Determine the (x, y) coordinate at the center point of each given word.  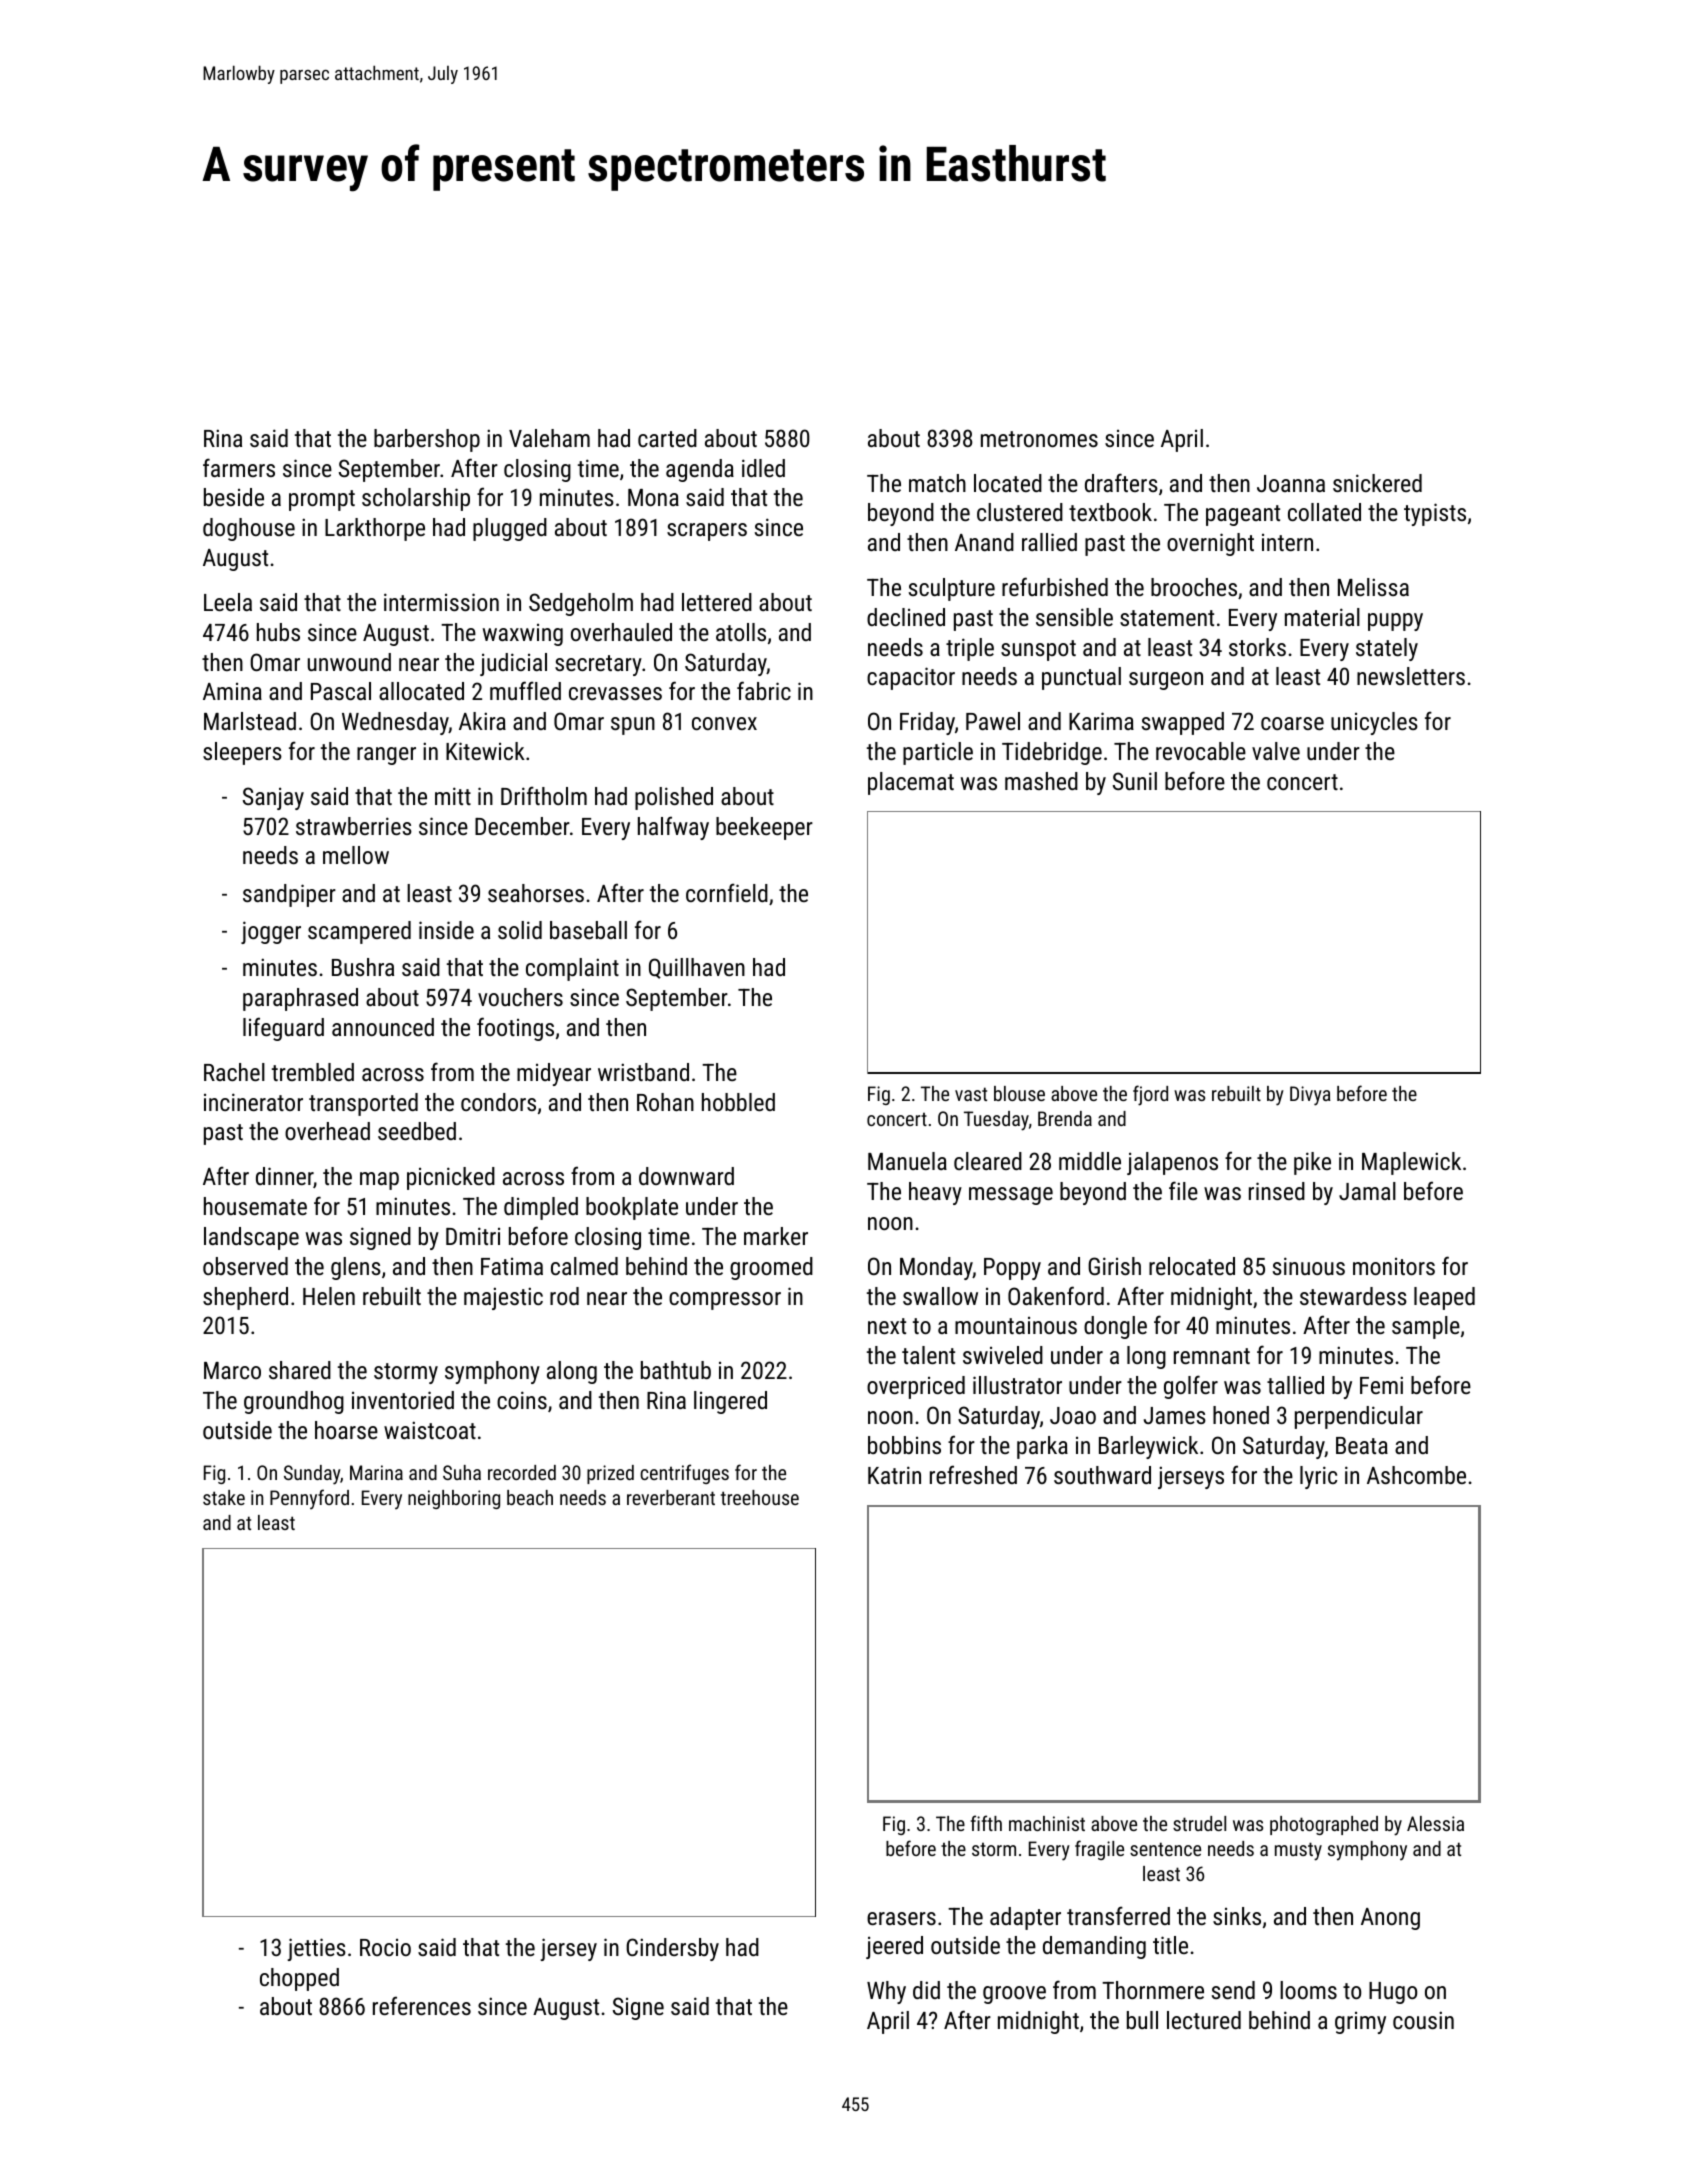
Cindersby (672, 1949)
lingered (730, 1402)
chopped (299, 1979)
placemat (911, 783)
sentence (1165, 1849)
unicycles (1374, 723)
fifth (986, 1823)
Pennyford (309, 1499)
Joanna (1291, 483)
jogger (271, 932)
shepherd (245, 1298)
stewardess (1353, 1296)
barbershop (427, 440)
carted (667, 438)
